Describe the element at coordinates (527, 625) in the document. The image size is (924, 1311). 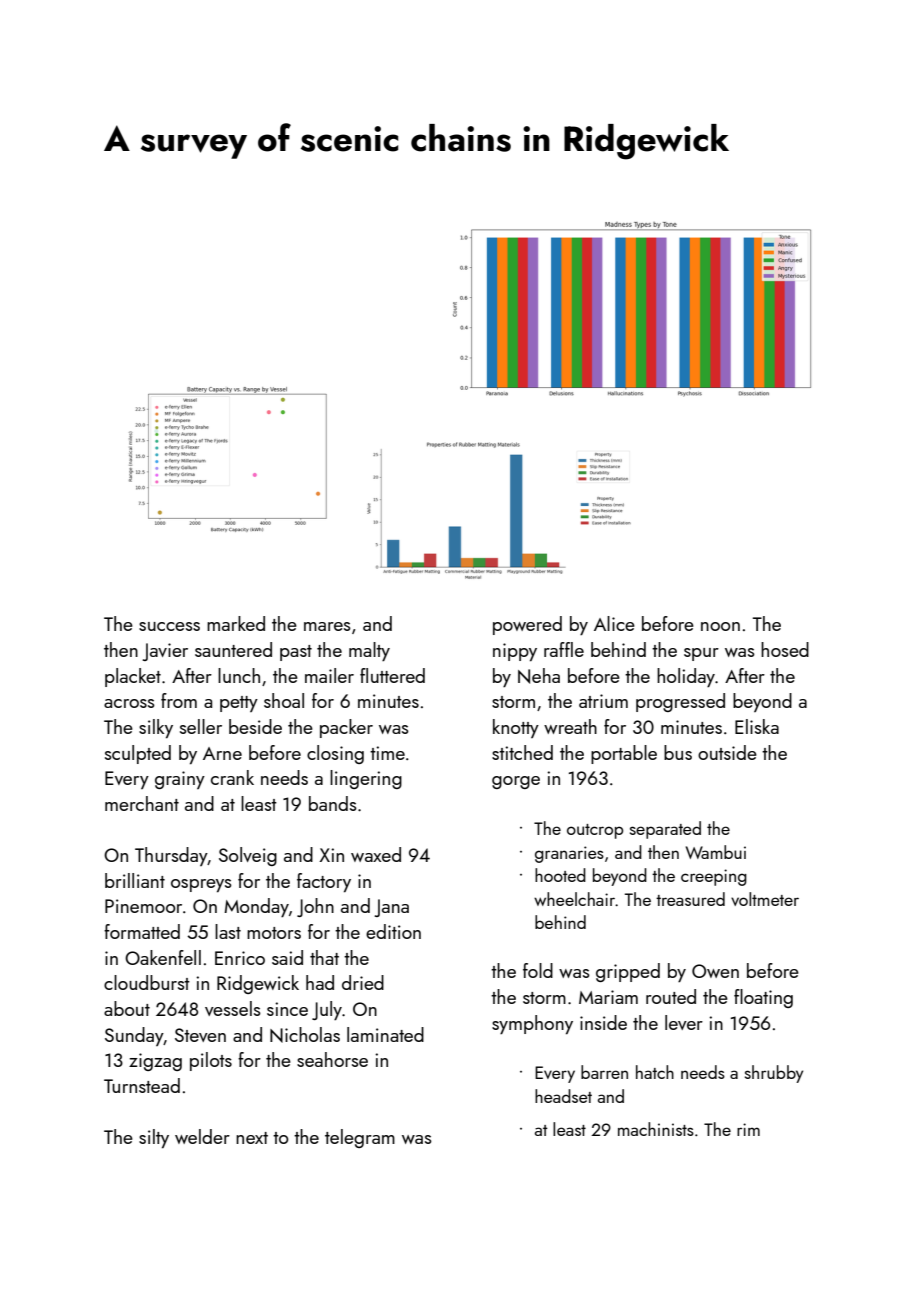
I see `powered` at that location.
